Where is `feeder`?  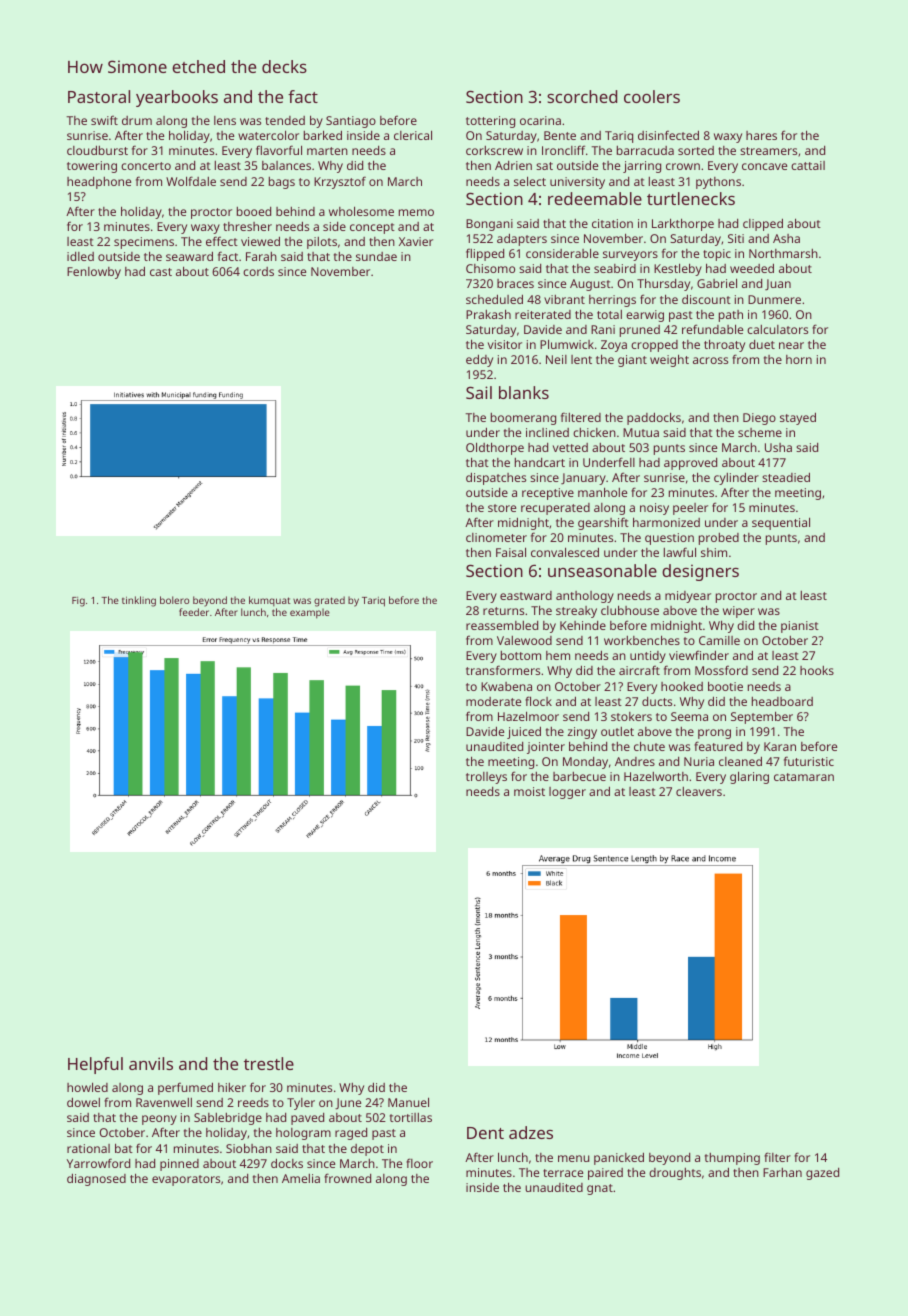
feeder is located at coordinates (194, 612).
